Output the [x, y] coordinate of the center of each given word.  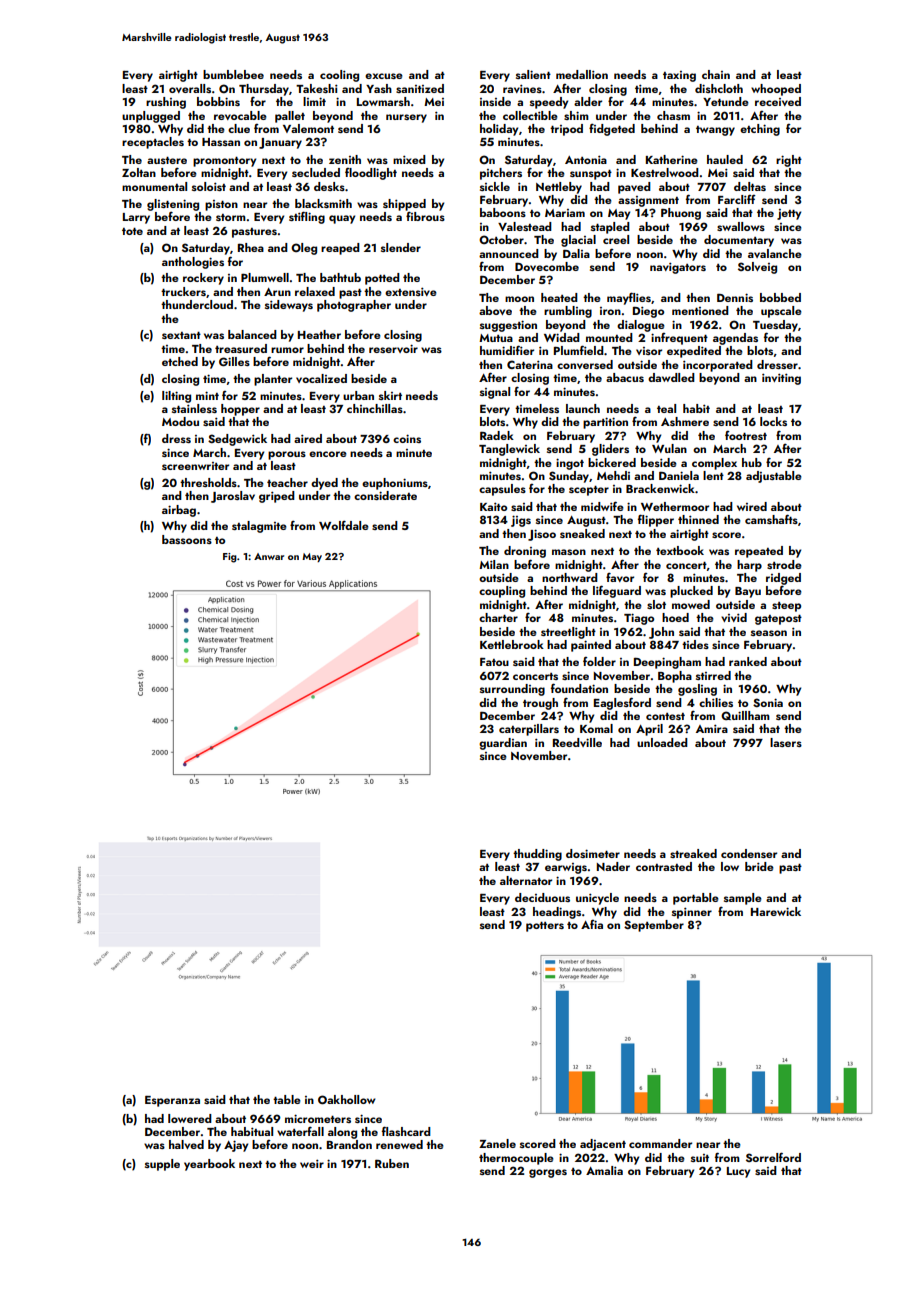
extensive [411, 291]
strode [784, 564]
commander [660, 1143]
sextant [181, 335]
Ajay [236, 1146]
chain [716, 74]
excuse [384, 76]
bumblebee [233, 74]
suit [700, 1158]
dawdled [671, 377]
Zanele [497, 1143]
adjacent [603, 1145]
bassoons [187, 539]
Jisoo [542, 535]
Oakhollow [347, 1100]
